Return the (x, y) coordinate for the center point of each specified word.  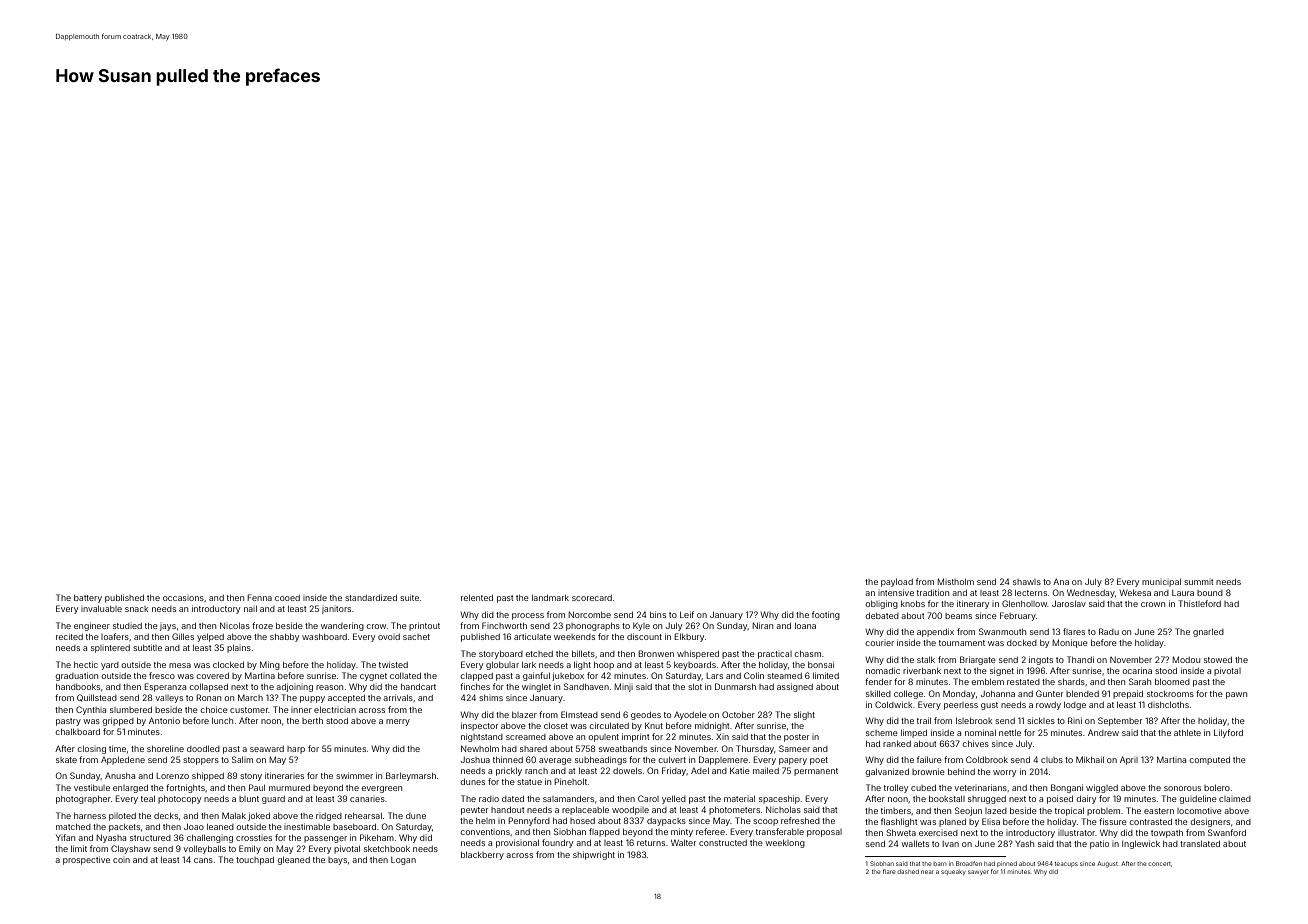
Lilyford (1228, 733)
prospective (86, 860)
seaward (267, 749)
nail (250, 609)
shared (533, 749)
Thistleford (1200, 603)
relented (477, 598)
